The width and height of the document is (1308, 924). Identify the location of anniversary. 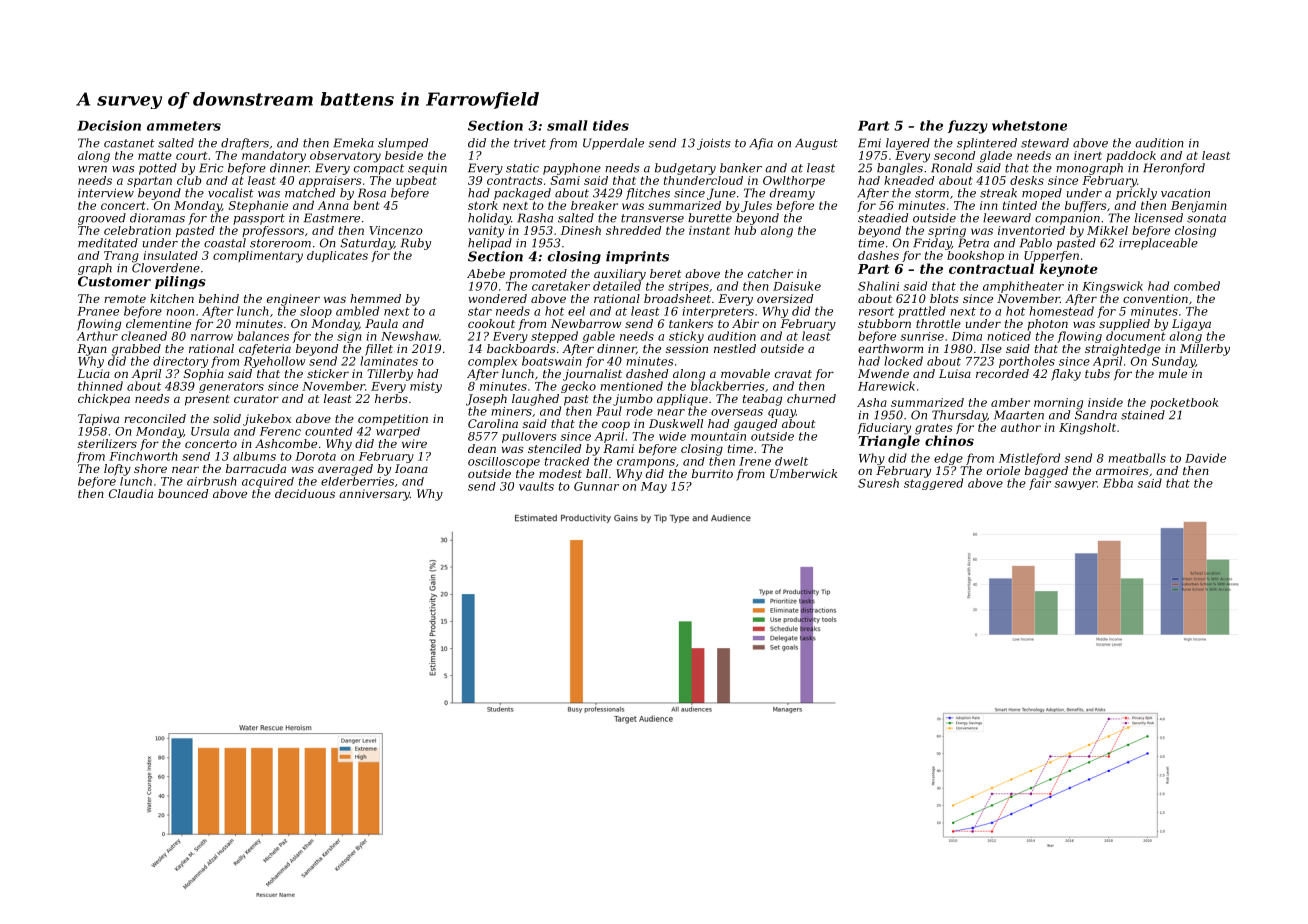
(374, 495).
